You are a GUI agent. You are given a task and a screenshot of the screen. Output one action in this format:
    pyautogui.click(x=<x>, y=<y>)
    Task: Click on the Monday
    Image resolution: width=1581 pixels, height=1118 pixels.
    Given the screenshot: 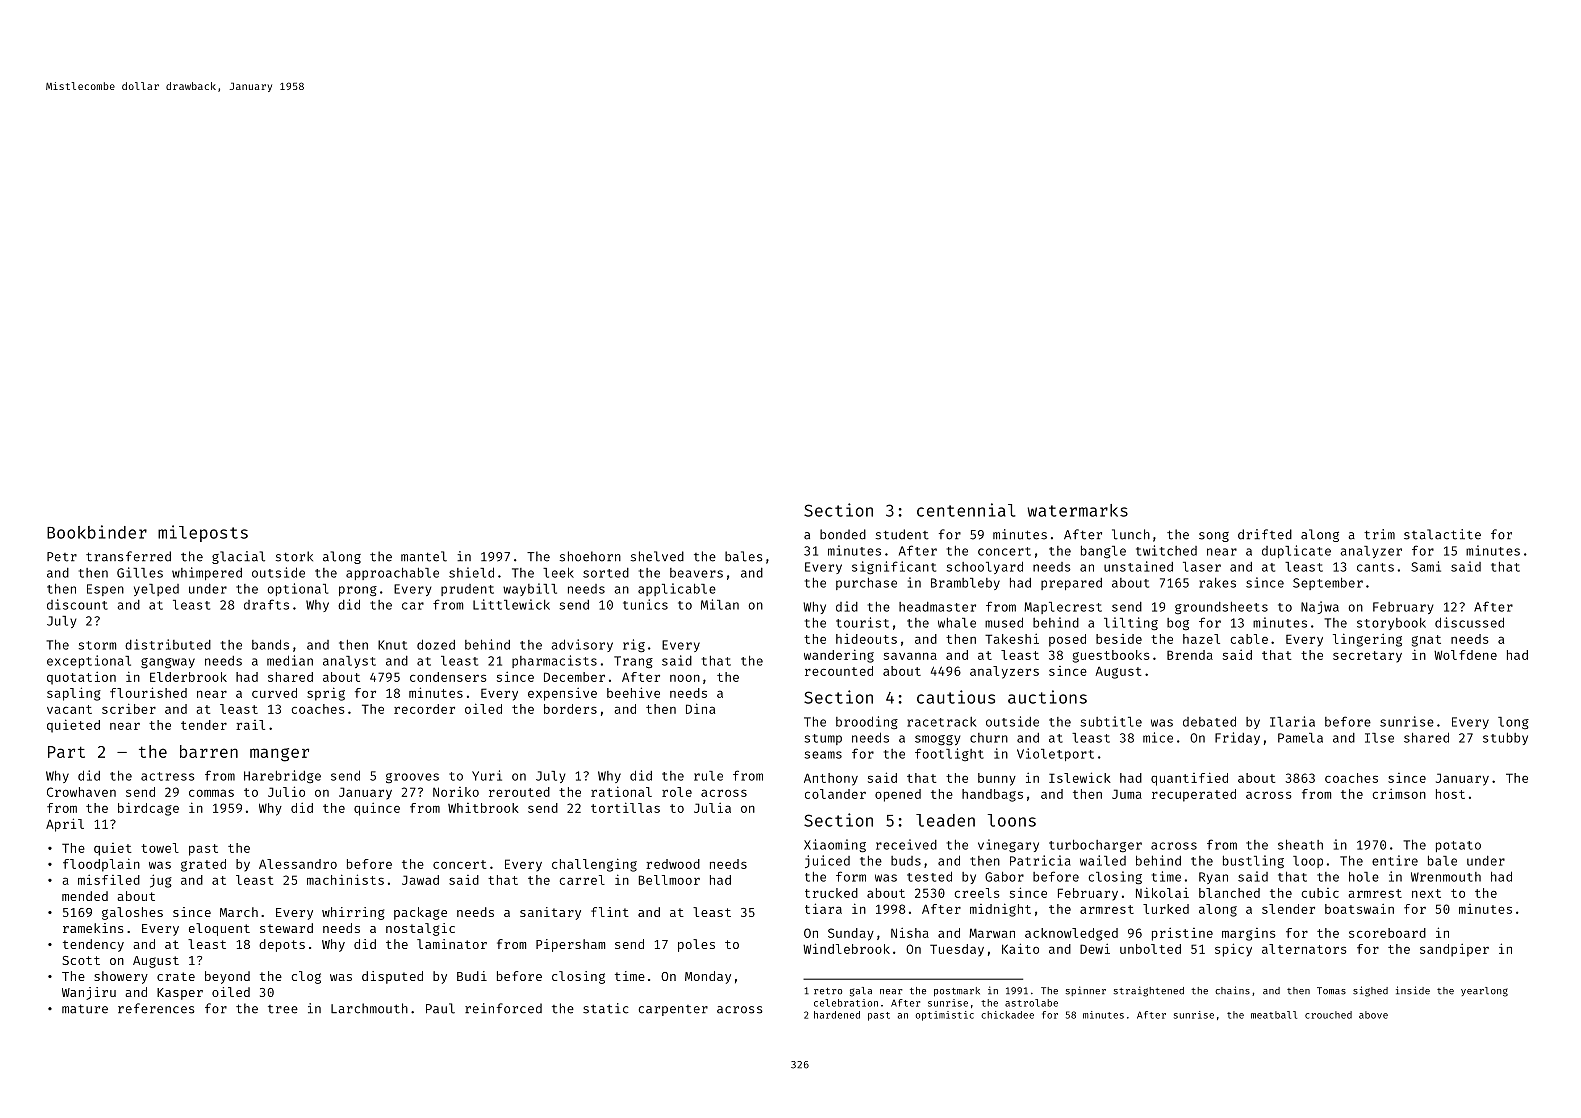 What is the action you would take?
    pyautogui.click(x=708, y=977)
